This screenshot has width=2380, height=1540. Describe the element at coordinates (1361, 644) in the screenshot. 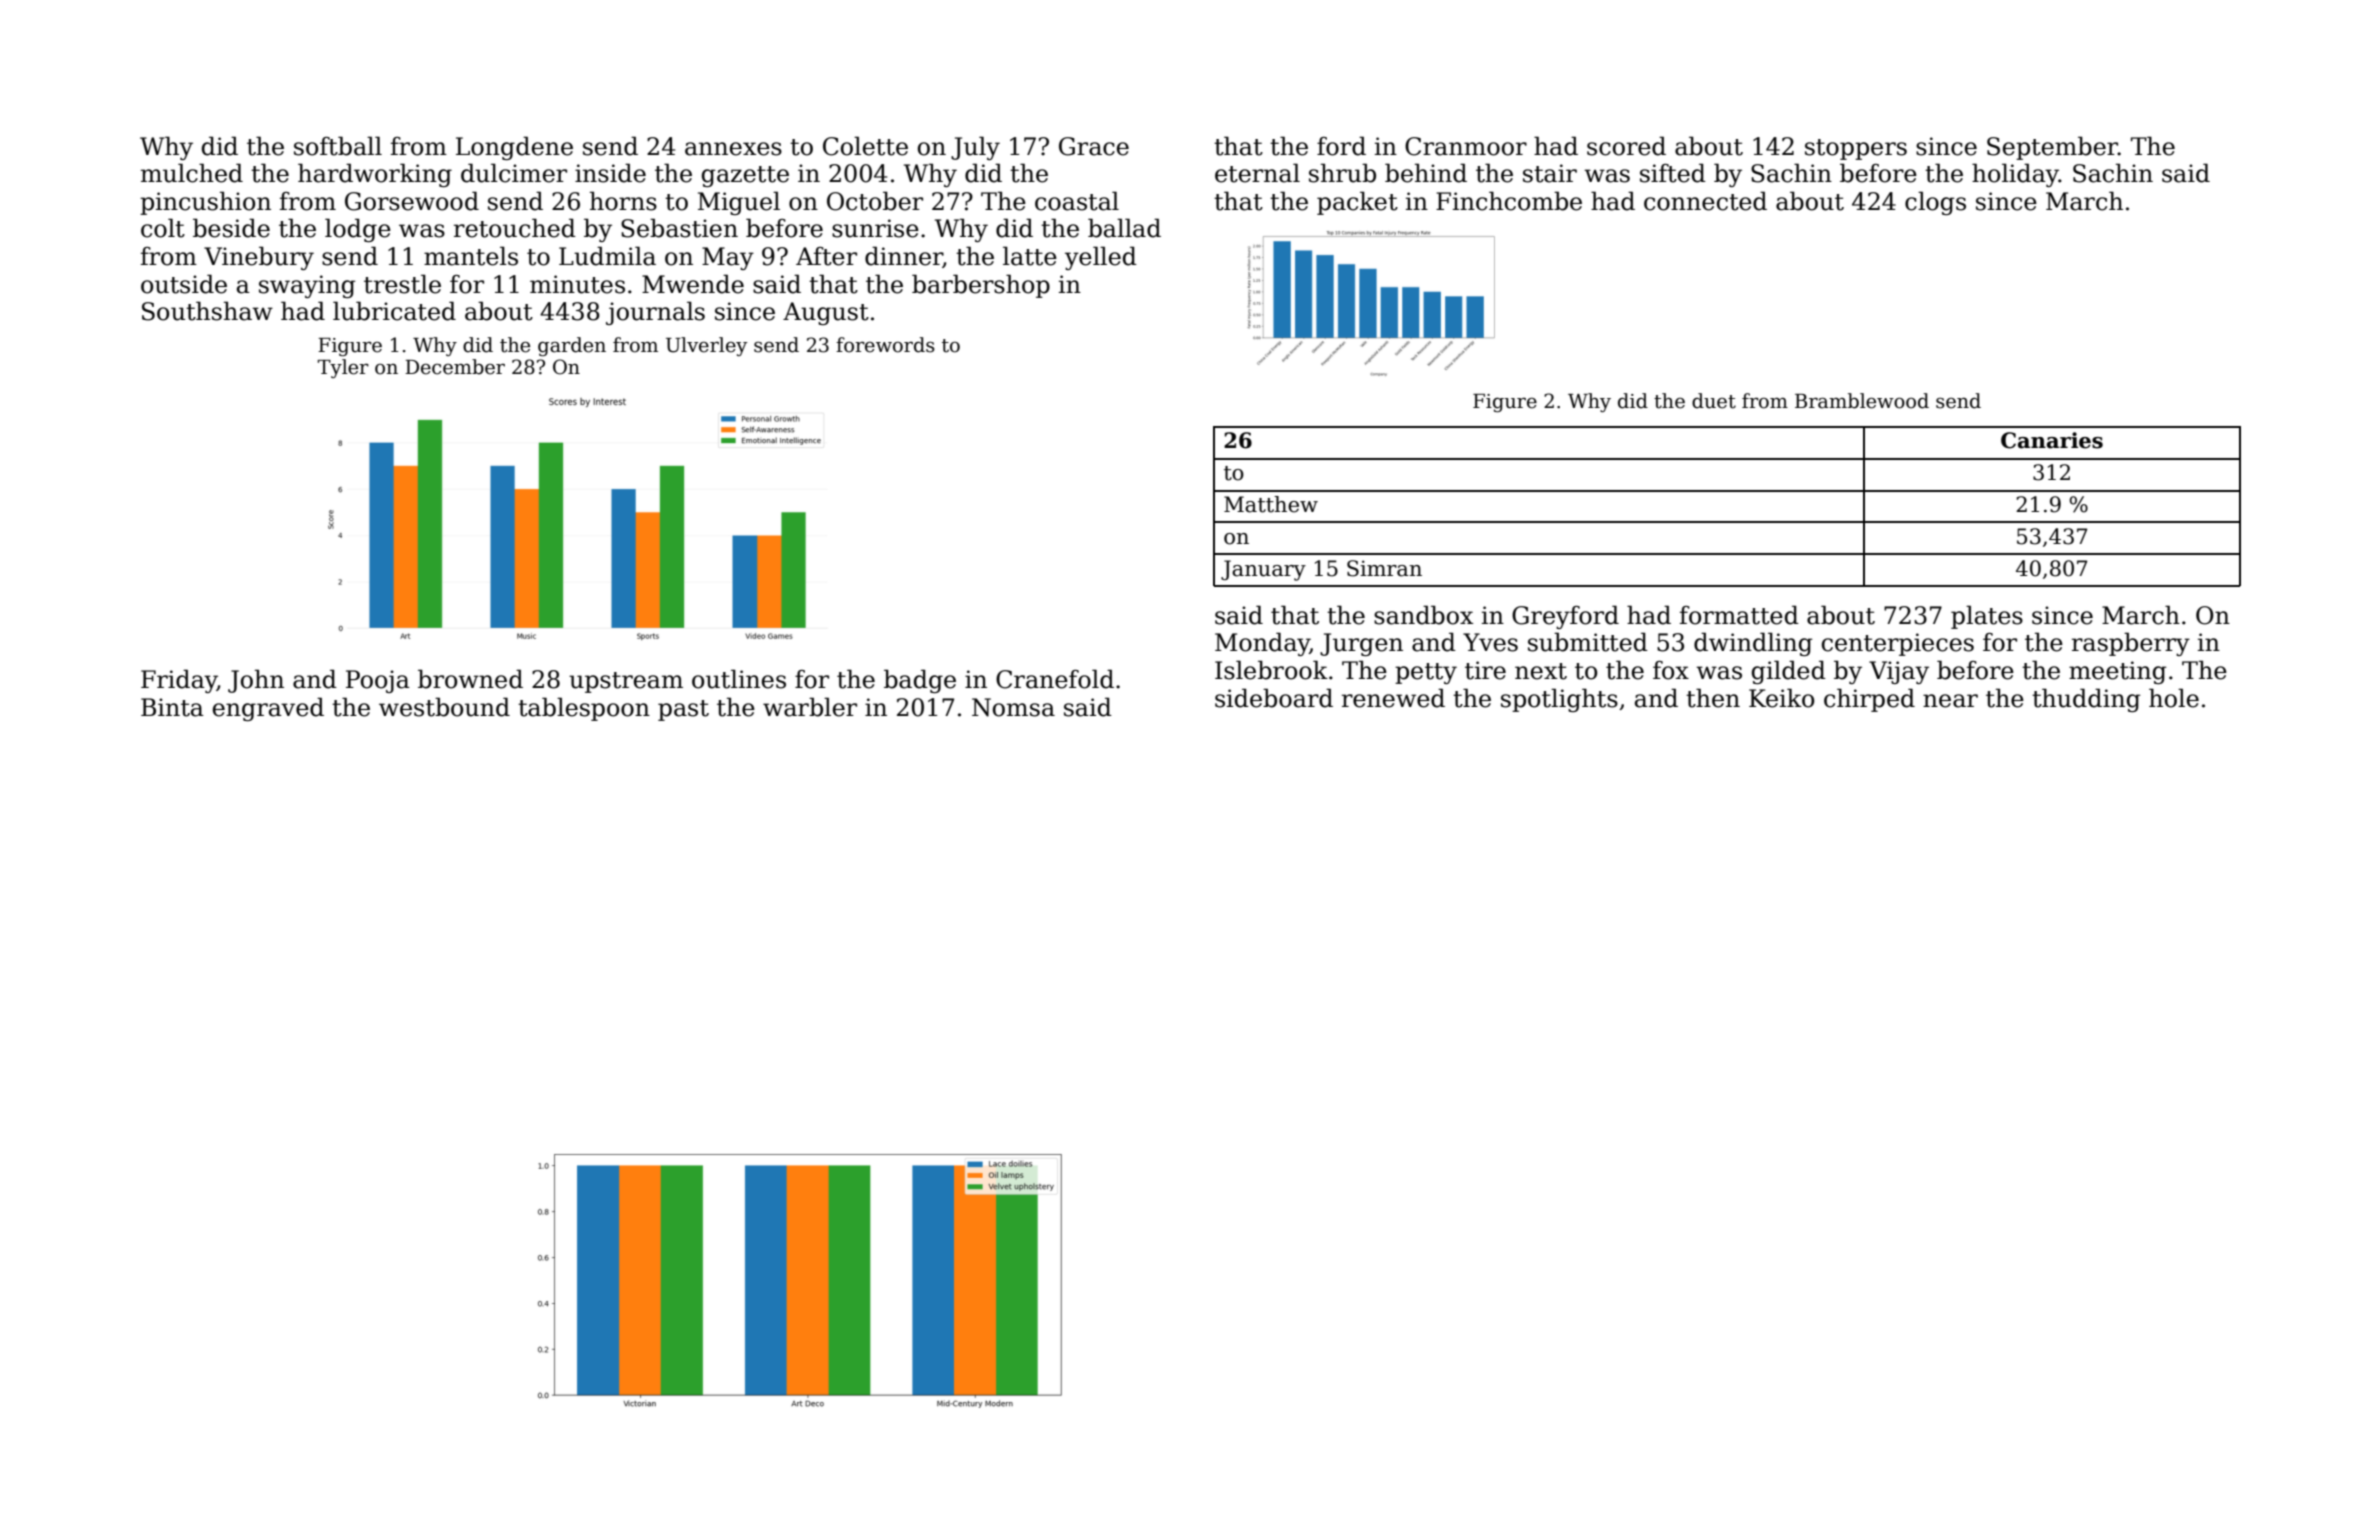

I see `Jurgen` at that location.
